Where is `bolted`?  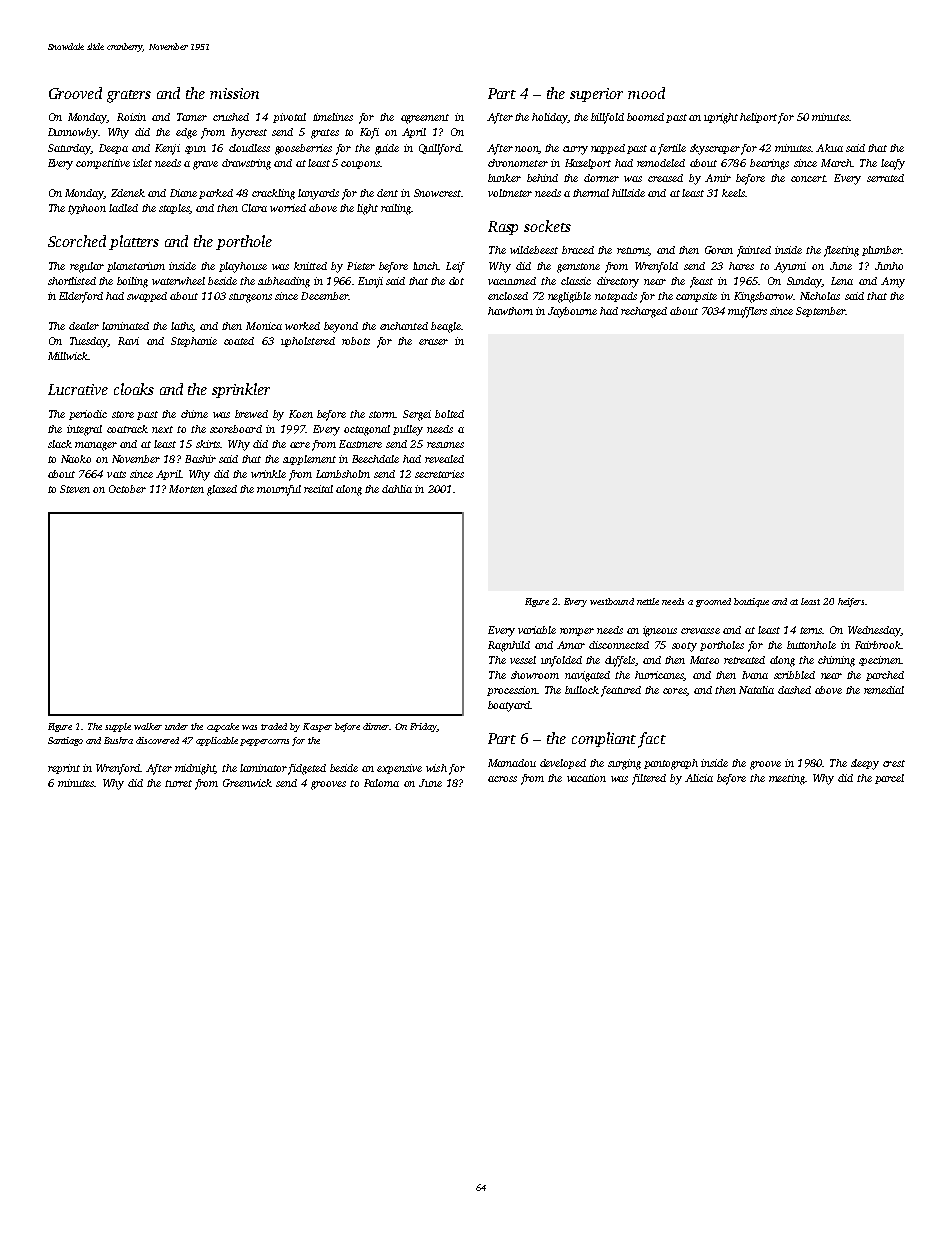 bolted is located at coordinates (449, 414).
